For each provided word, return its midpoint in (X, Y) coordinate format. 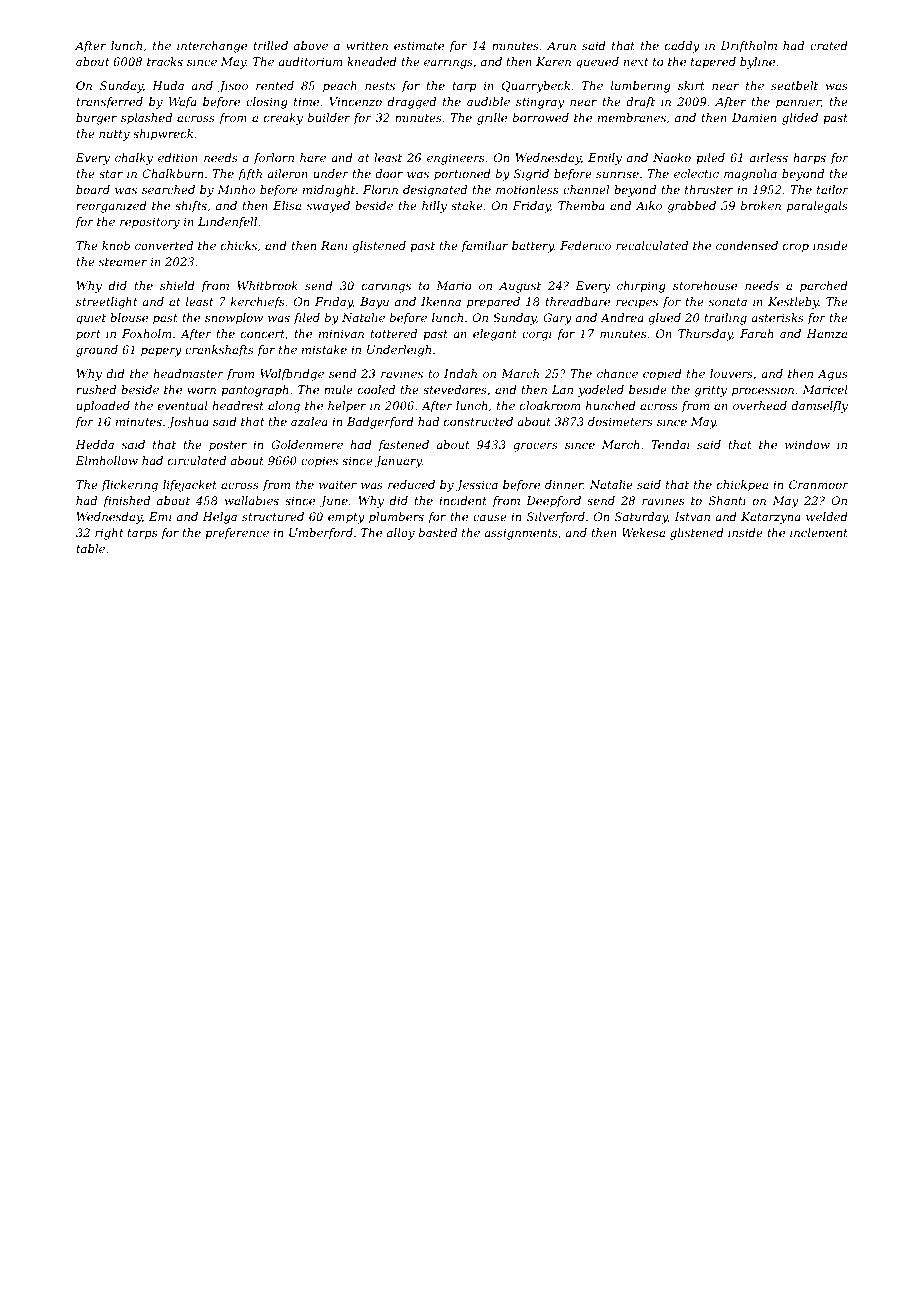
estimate (419, 45)
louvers (731, 373)
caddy (682, 47)
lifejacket (190, 486)
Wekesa (643, 532)
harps (809, 158)
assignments (520, 534)
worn (201, 391)
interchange (212, 47)
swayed (328, 207)
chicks (239, 245)
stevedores (455, 389)
